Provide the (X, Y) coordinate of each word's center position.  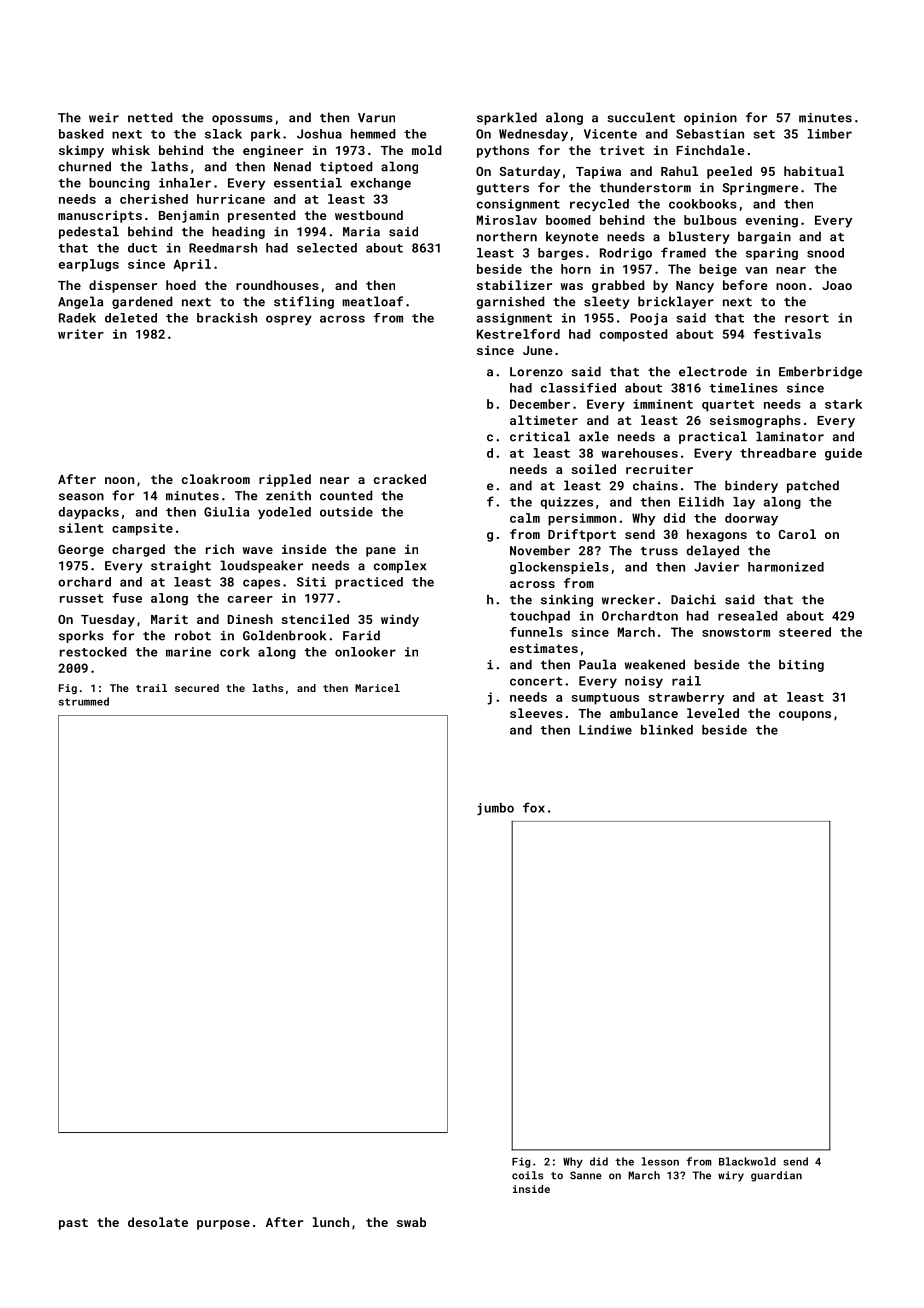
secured (197, 688)
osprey (289, 320)
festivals (787, 334)
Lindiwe (605, 730)
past (73, 1224)
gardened (142, 302)
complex (400, 566)
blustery (699, 237)
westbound (369, 215)
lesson (660, 1161)
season (81, 497)
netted (150, 117)
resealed (747, 616)
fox (534, 807)
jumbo (495, 809)
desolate (158, 1222)
